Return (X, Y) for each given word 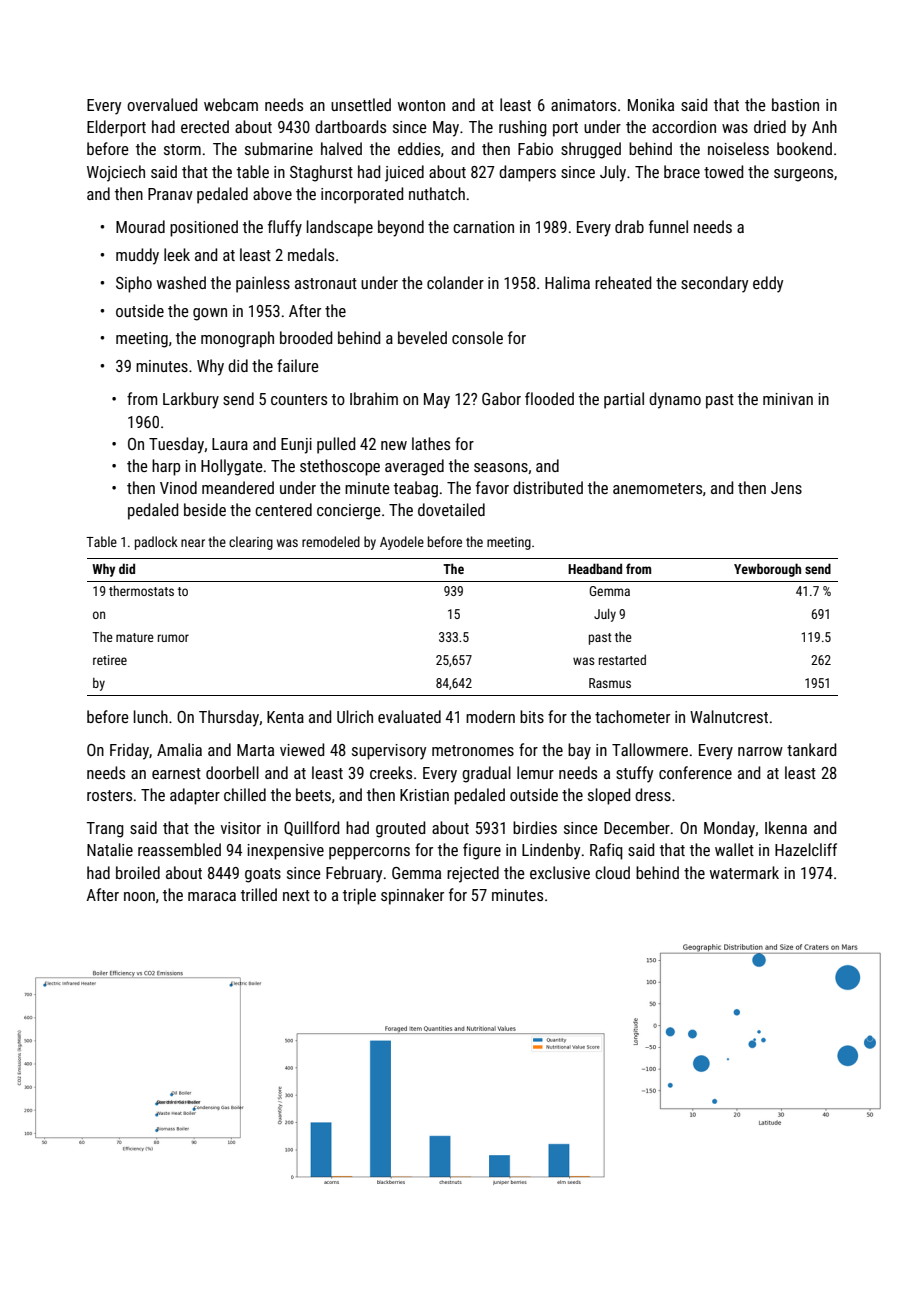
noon (139, 896)
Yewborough (767, 570)
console (477, 337)
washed (181, 282)
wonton (421, 105)
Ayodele (402, 543)
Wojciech (116, 173)
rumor (173, 638)
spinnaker (412, 896)
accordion (684, 126)
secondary (714, 284)
